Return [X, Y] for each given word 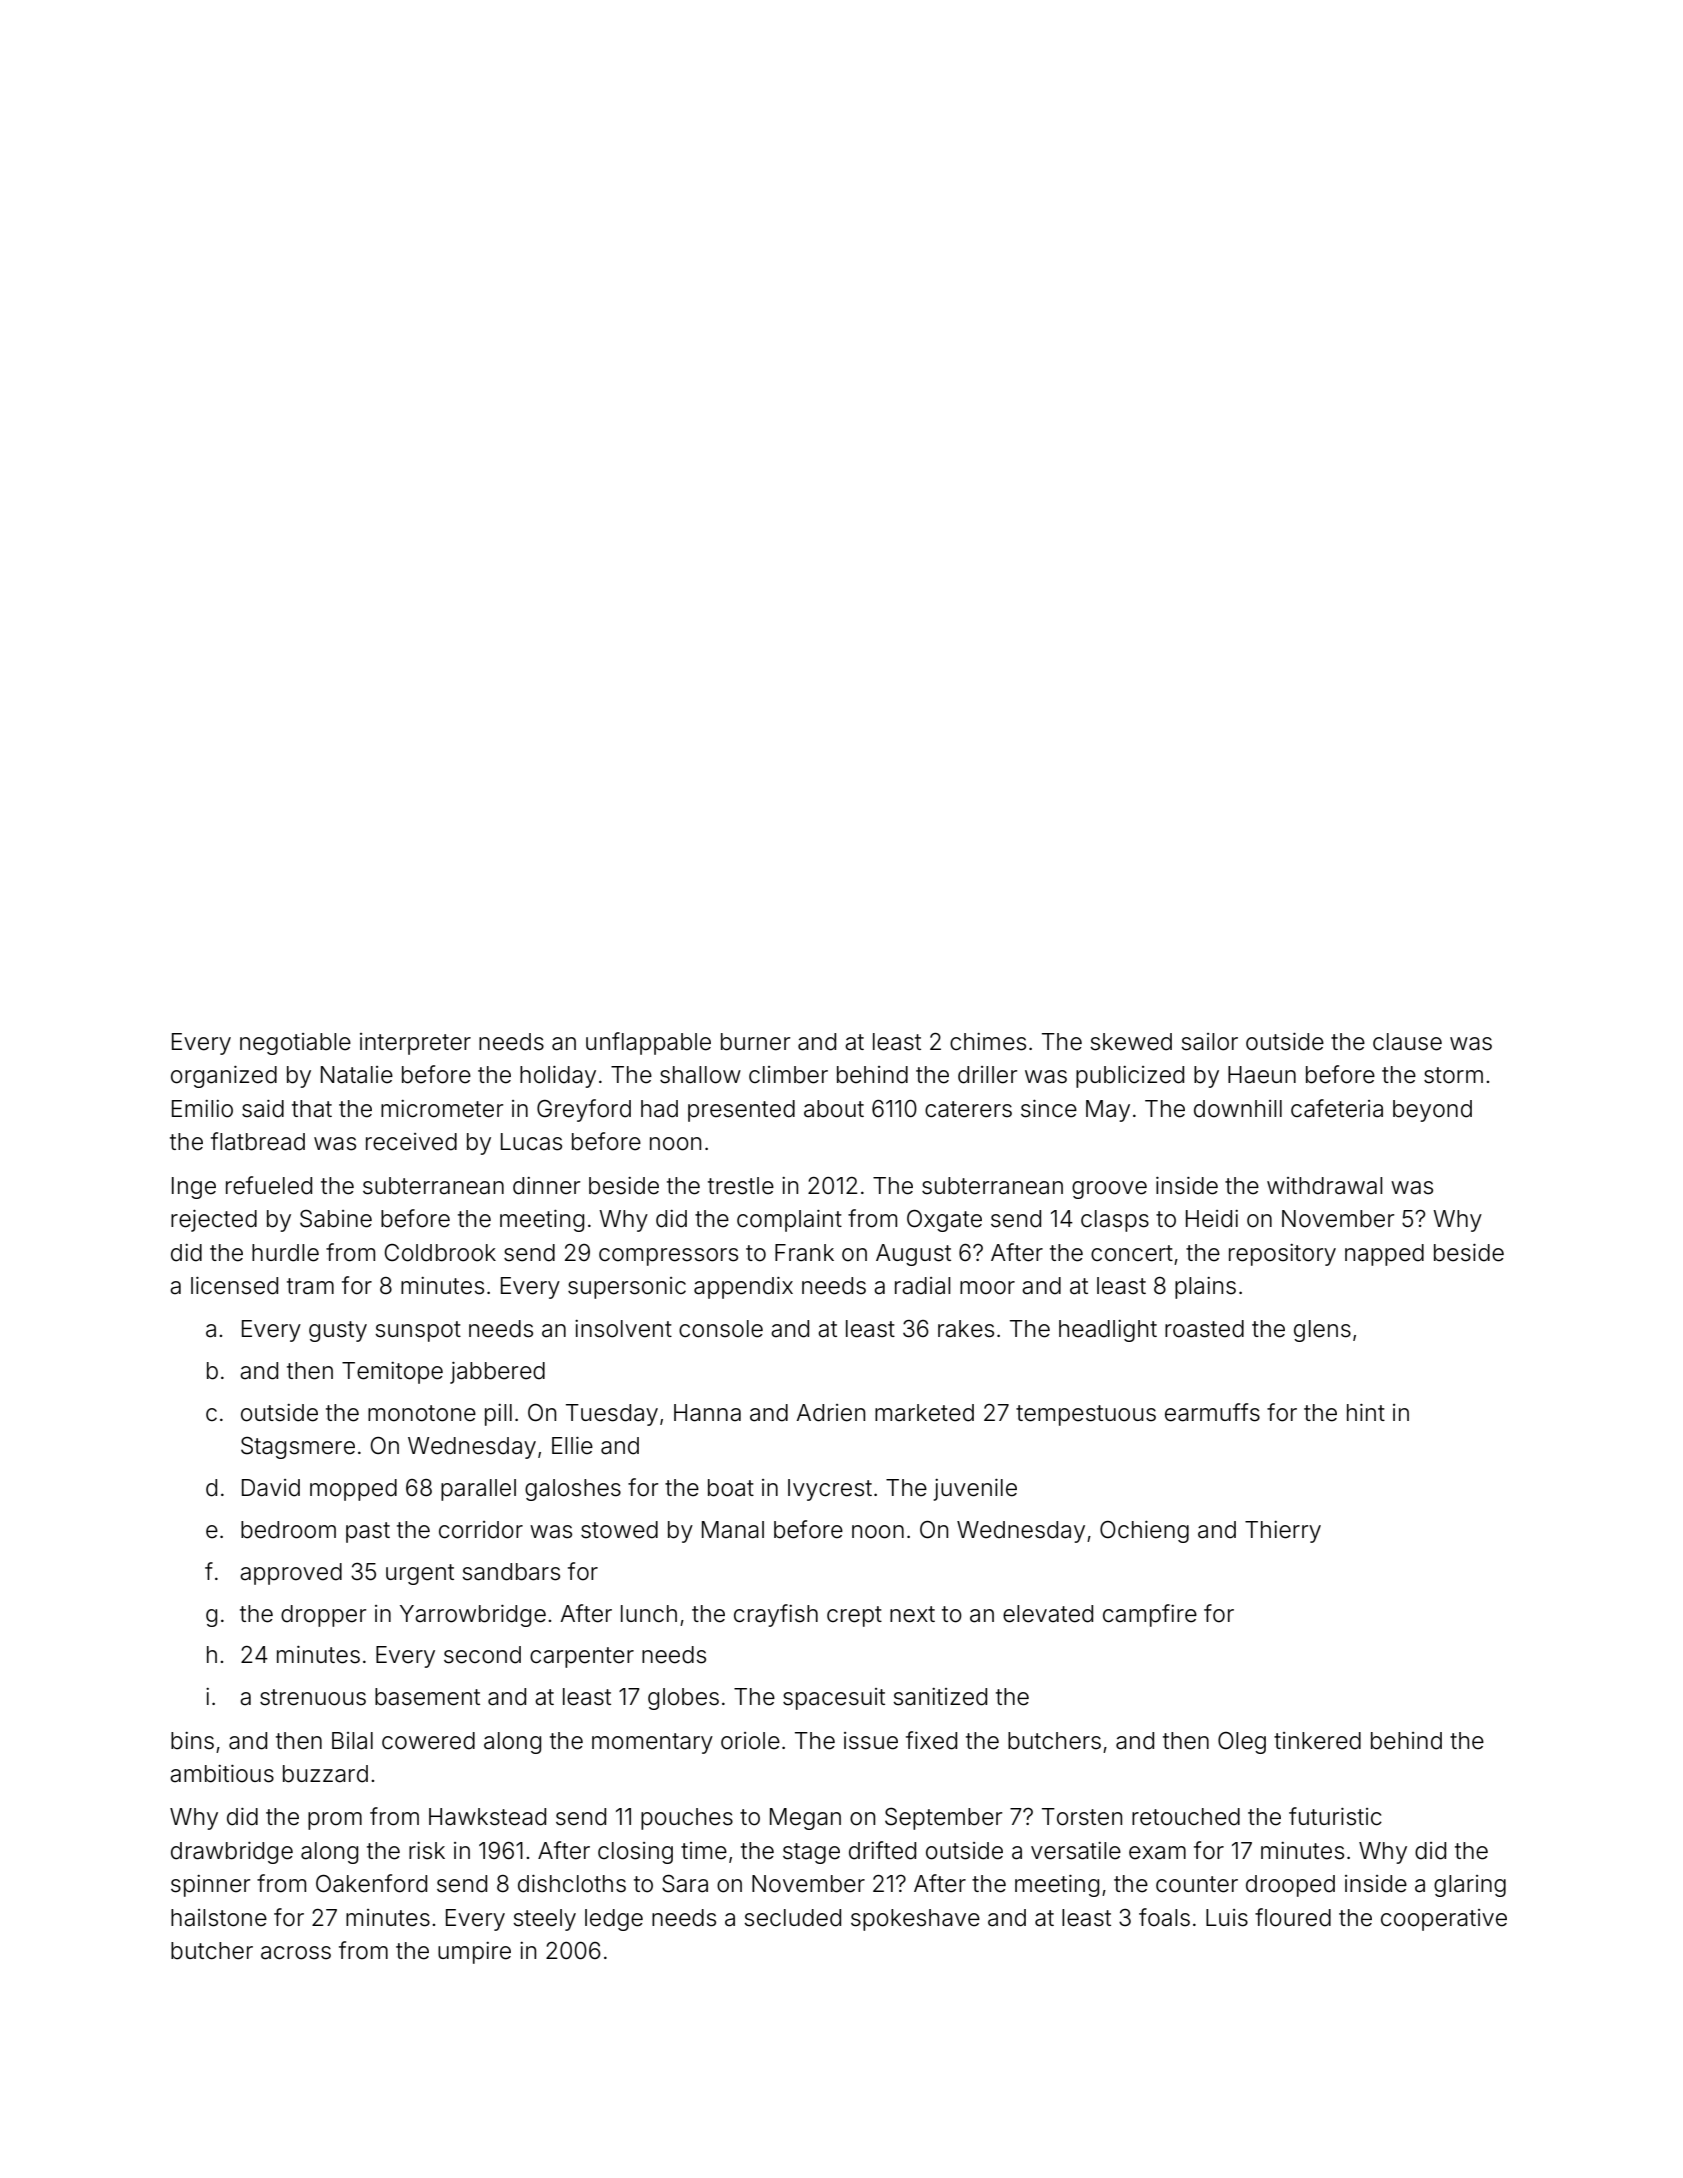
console [721, 1329]
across [296, 1953]
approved [291, 1574]
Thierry [1283, 1532]
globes [683, 1699]
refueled [269, 1185]
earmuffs [1212, 1412]
